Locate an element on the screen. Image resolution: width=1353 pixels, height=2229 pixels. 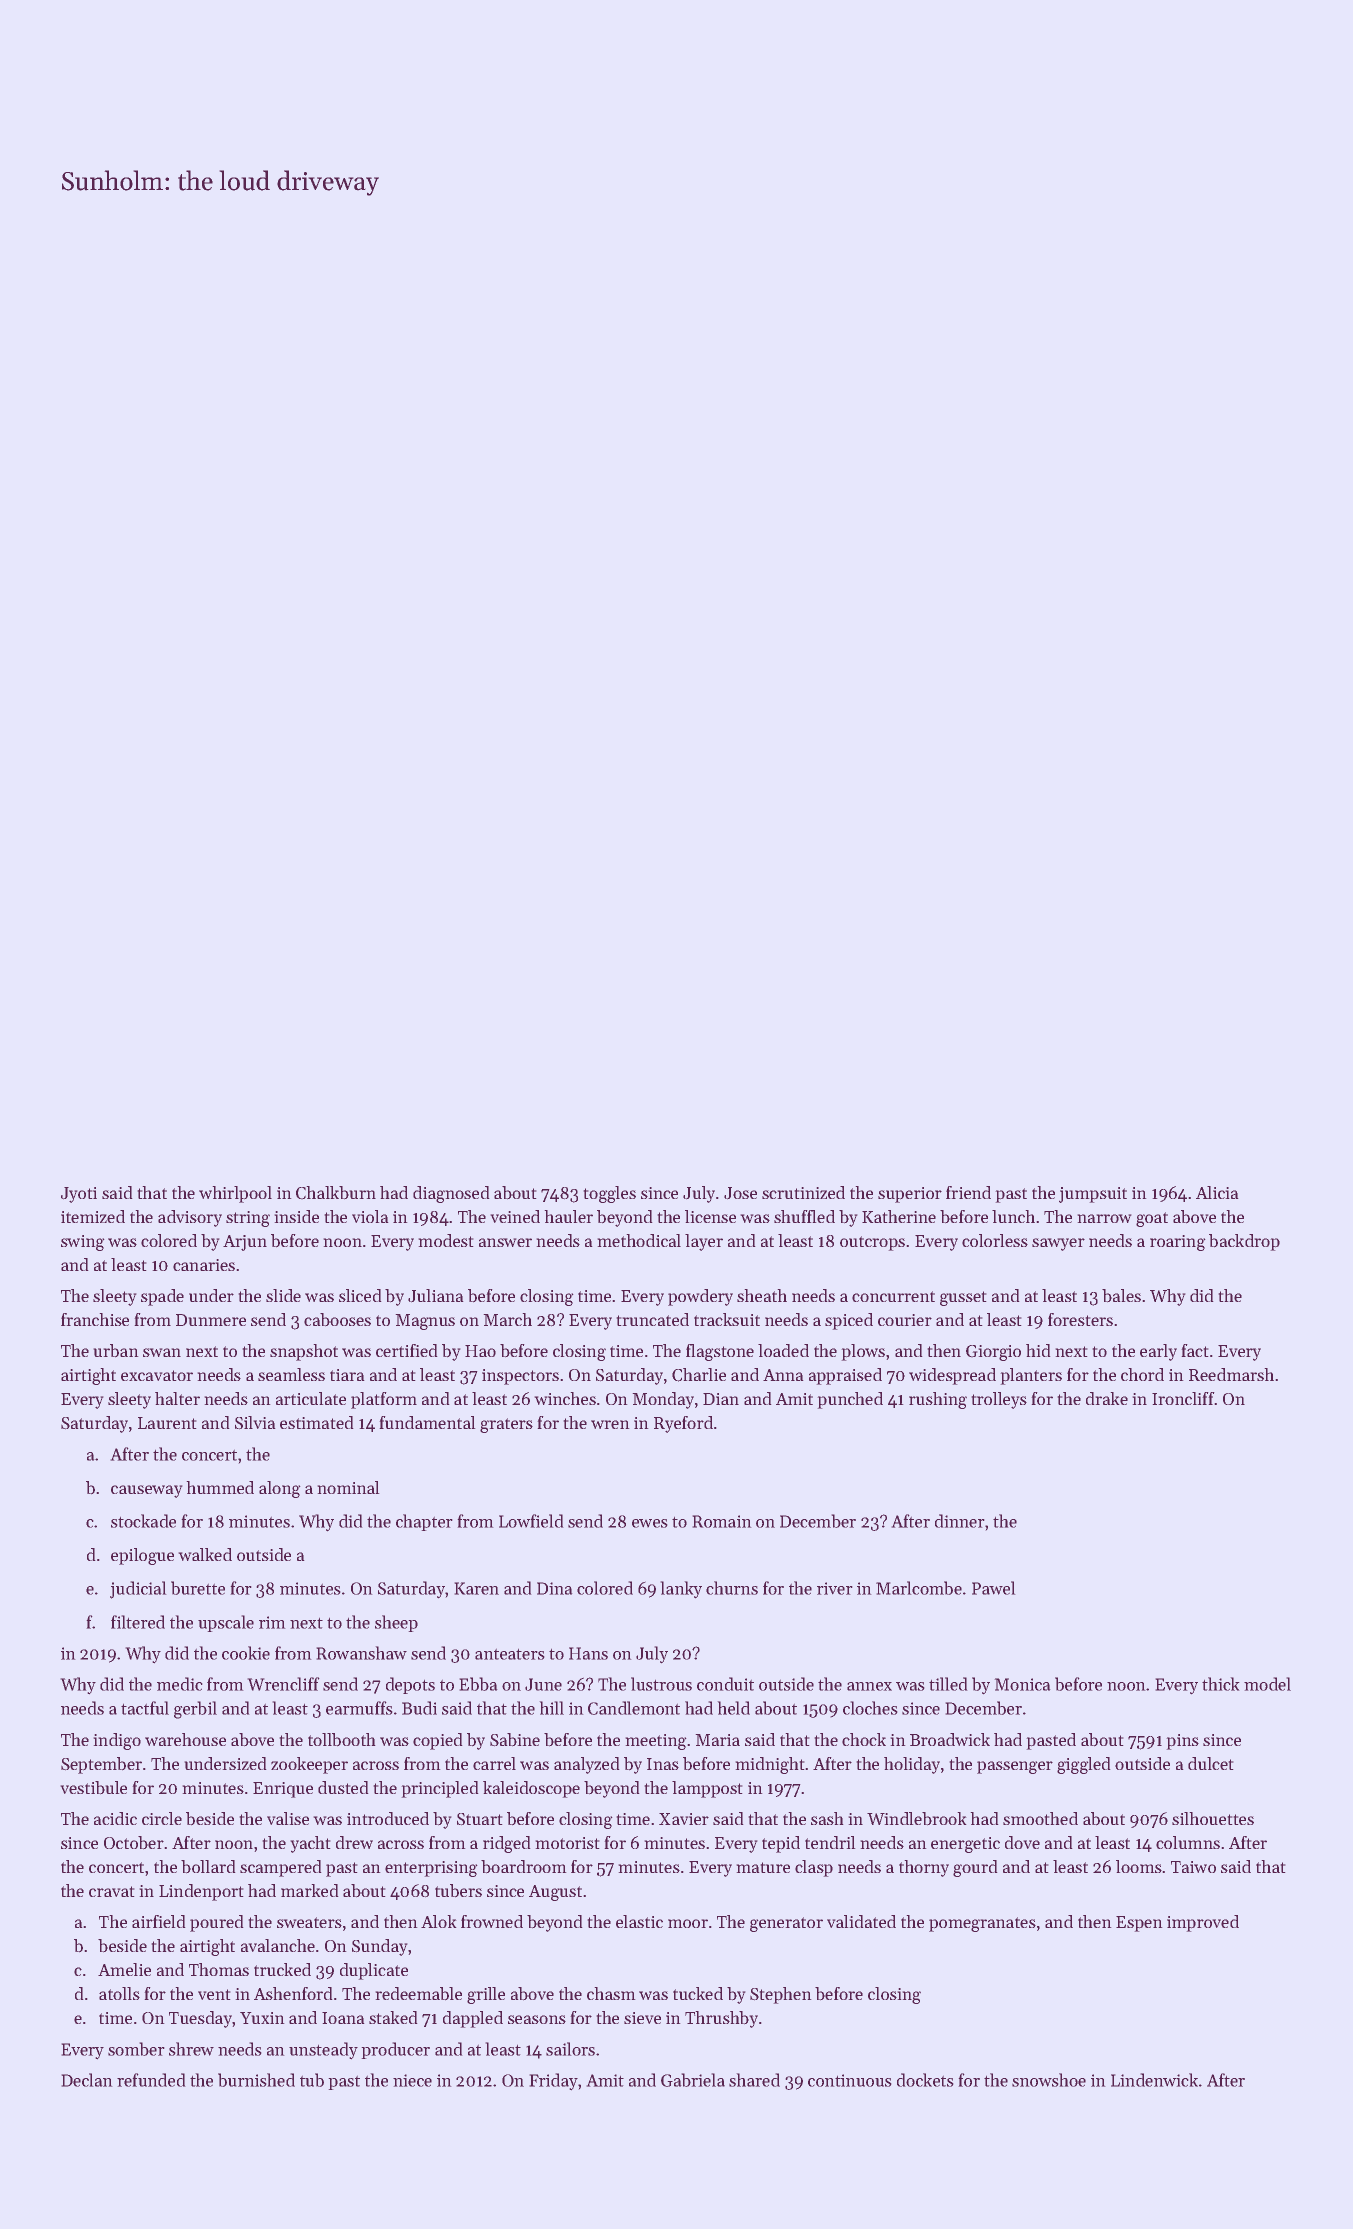
Sunday is located at coordinates (379, 1947).
